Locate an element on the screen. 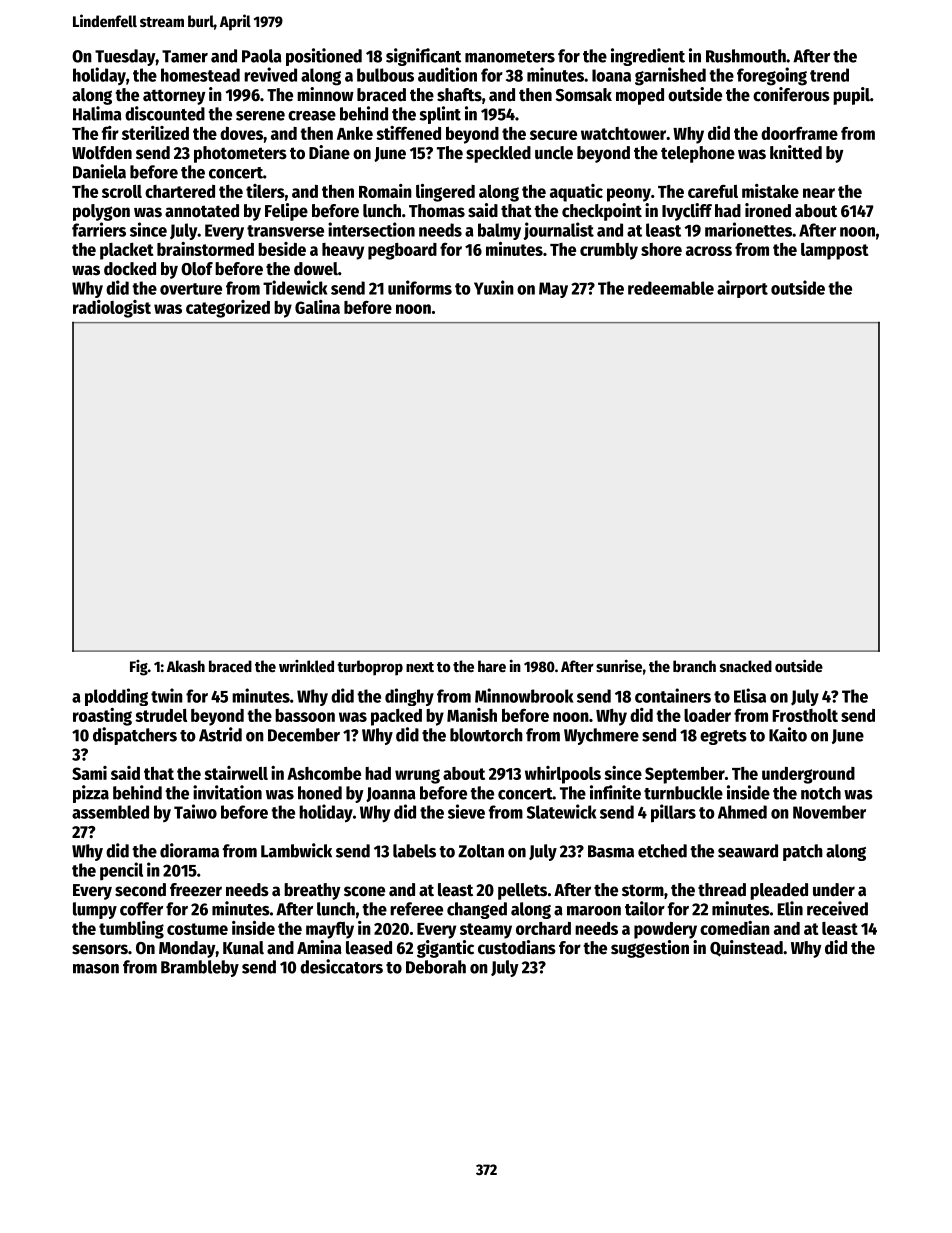 This screenshot has height=1233, width=952. uniforms is located at coordinates (420, 287).
